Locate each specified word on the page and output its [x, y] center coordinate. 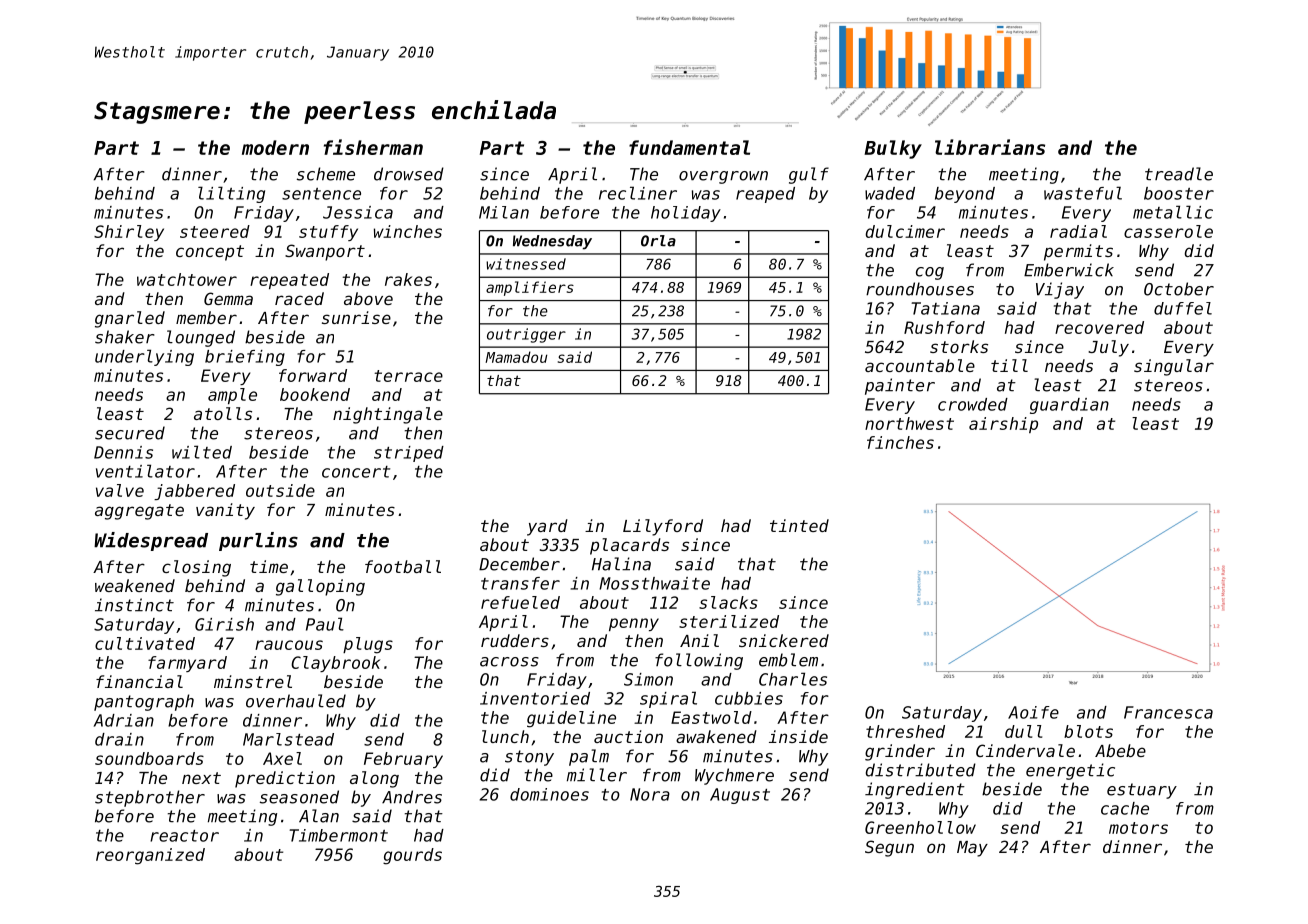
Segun [889, 848]
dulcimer [905, 231]
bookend [315, 394]
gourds [412, 856]
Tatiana [945, 308]
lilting [231, 194]
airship [1003, 425]
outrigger [526, 335]
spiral [668, 699]
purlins [258, 541]
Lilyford [663, 527]
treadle [1179, 174]
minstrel [253, 681]
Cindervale [1025, 750]
